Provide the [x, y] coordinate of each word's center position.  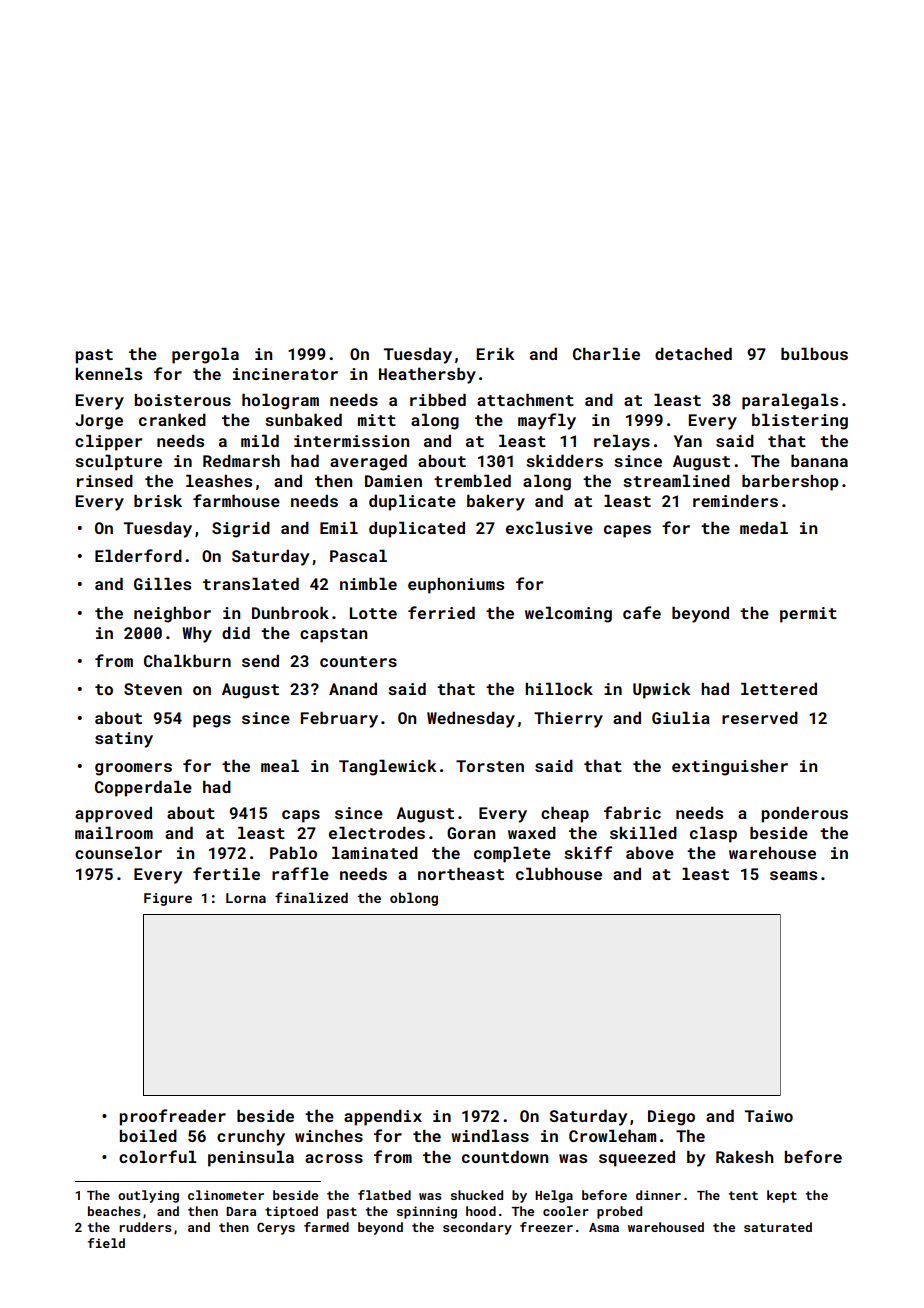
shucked [477, 1195]
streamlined [676, 480]
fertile [226, 873]
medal [764, 527]
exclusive [549, 527]
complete [512, 854]
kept [782, 1196]
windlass [490, 1135]
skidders [564, 460]
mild [260, 440]
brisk [158, 500]
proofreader [172, 1117]
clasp [713, 834]
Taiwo [769, 1116]
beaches [114, 1211]
